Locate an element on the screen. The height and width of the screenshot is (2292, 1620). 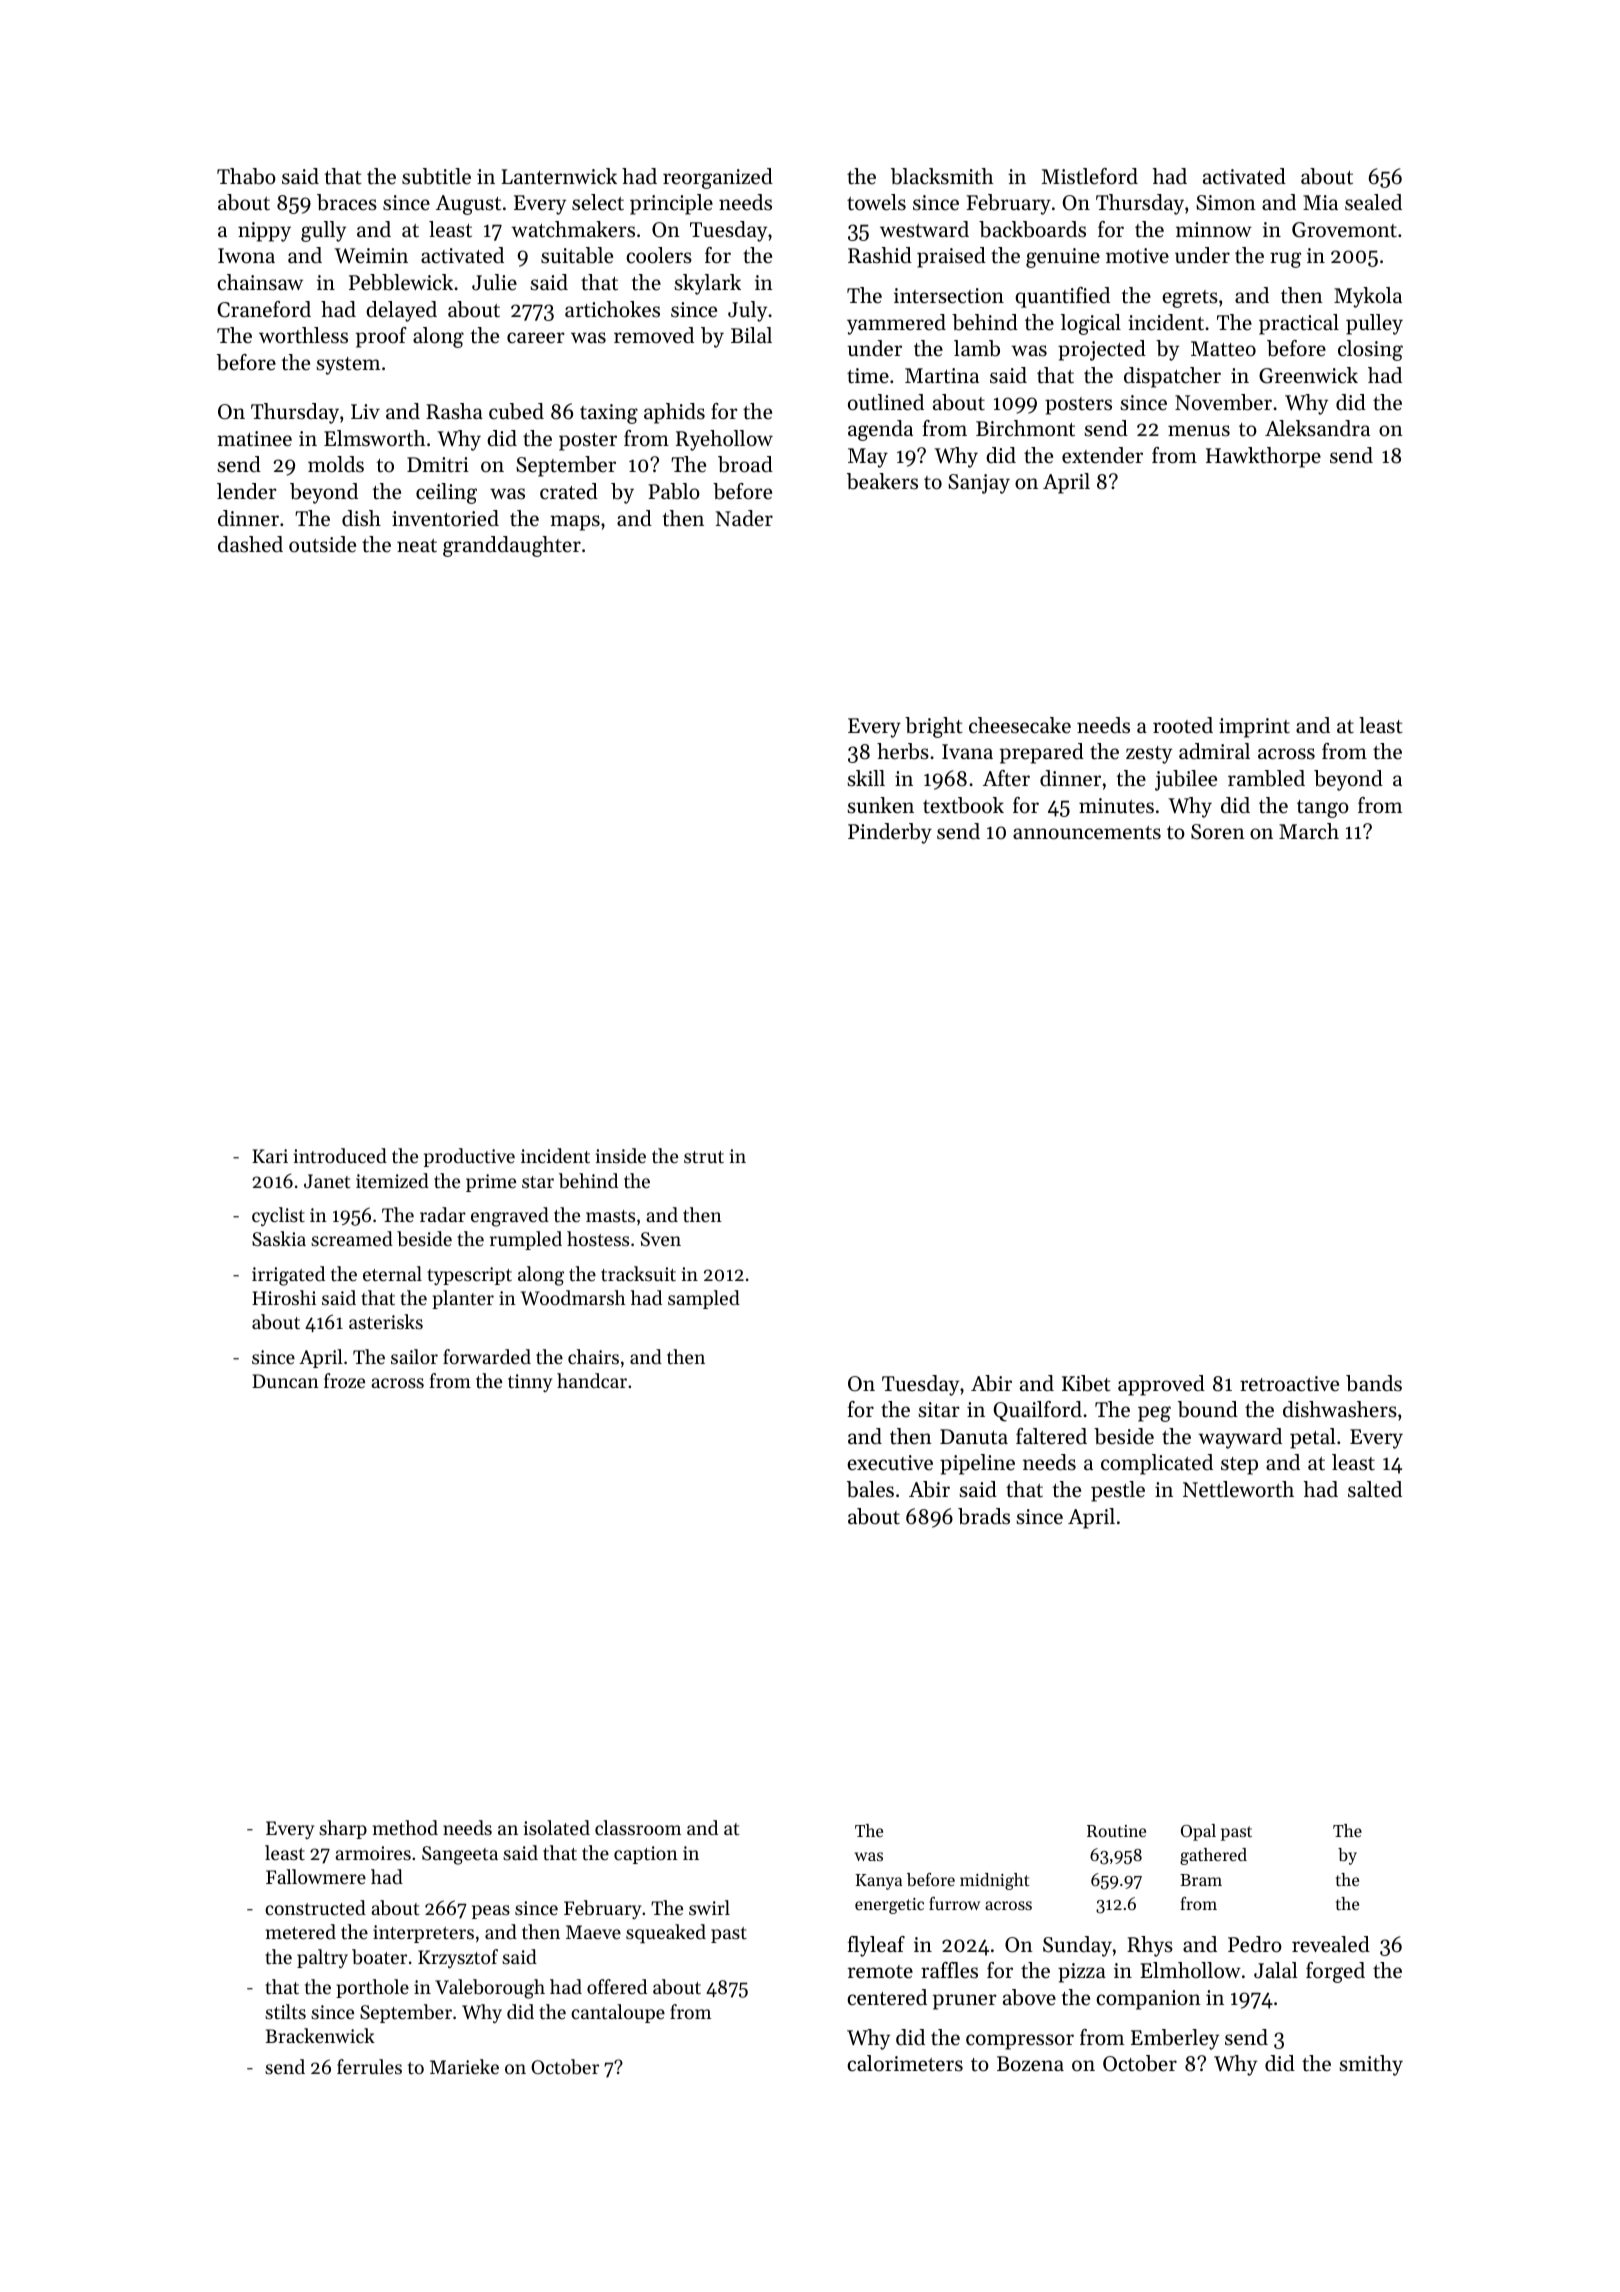
time is located at coordinates (868, 376).
